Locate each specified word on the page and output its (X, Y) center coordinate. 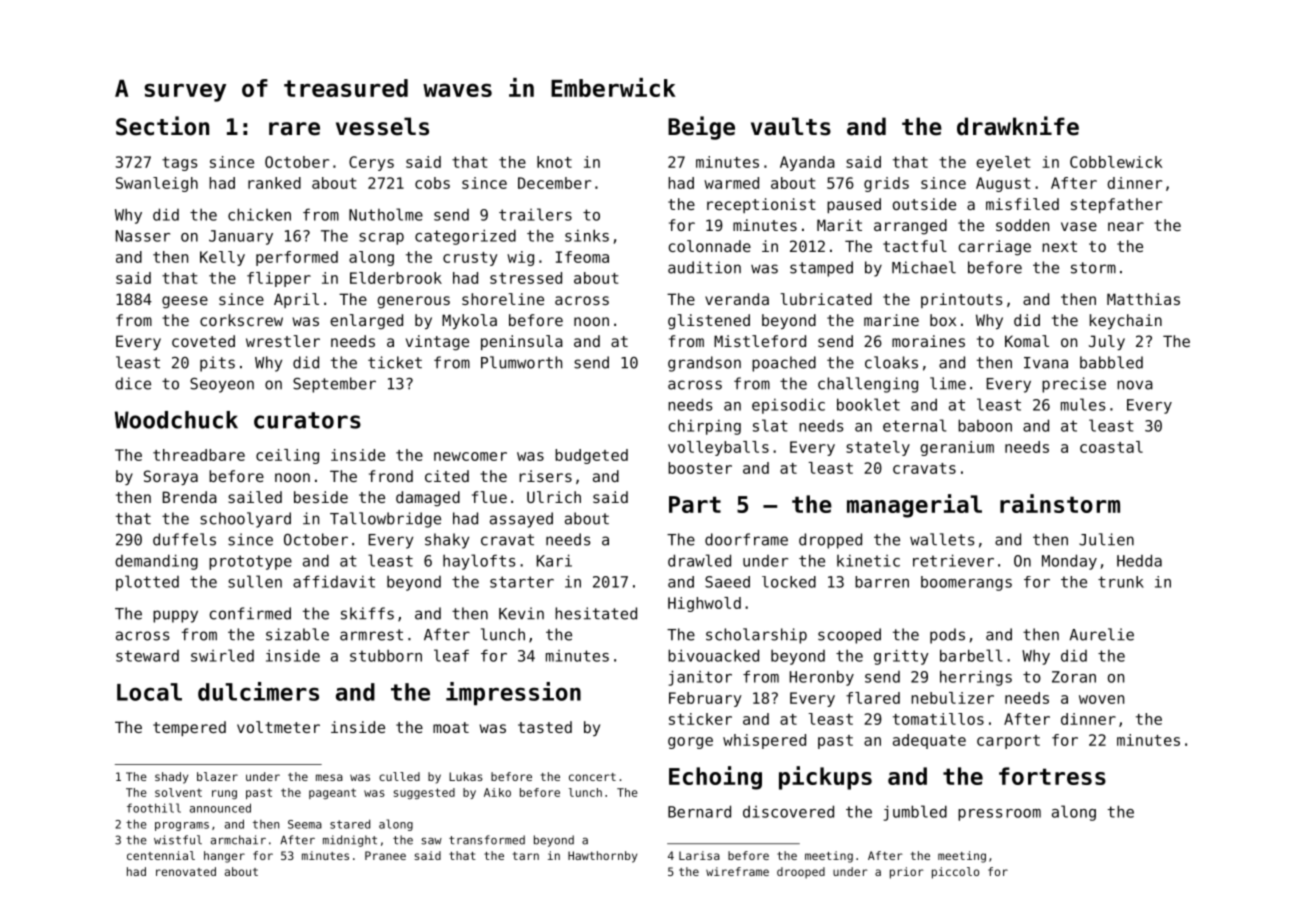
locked (789, 582)
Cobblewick (1116, 162)
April (296, 300)
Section (162, 126)
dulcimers (258, 691)
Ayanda (807, 163)
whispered (764, 741)
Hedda (1139, 560)
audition (704, 267)
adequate (929, 741)
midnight (350, 841)
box (943, 320)
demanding (156, 562)
